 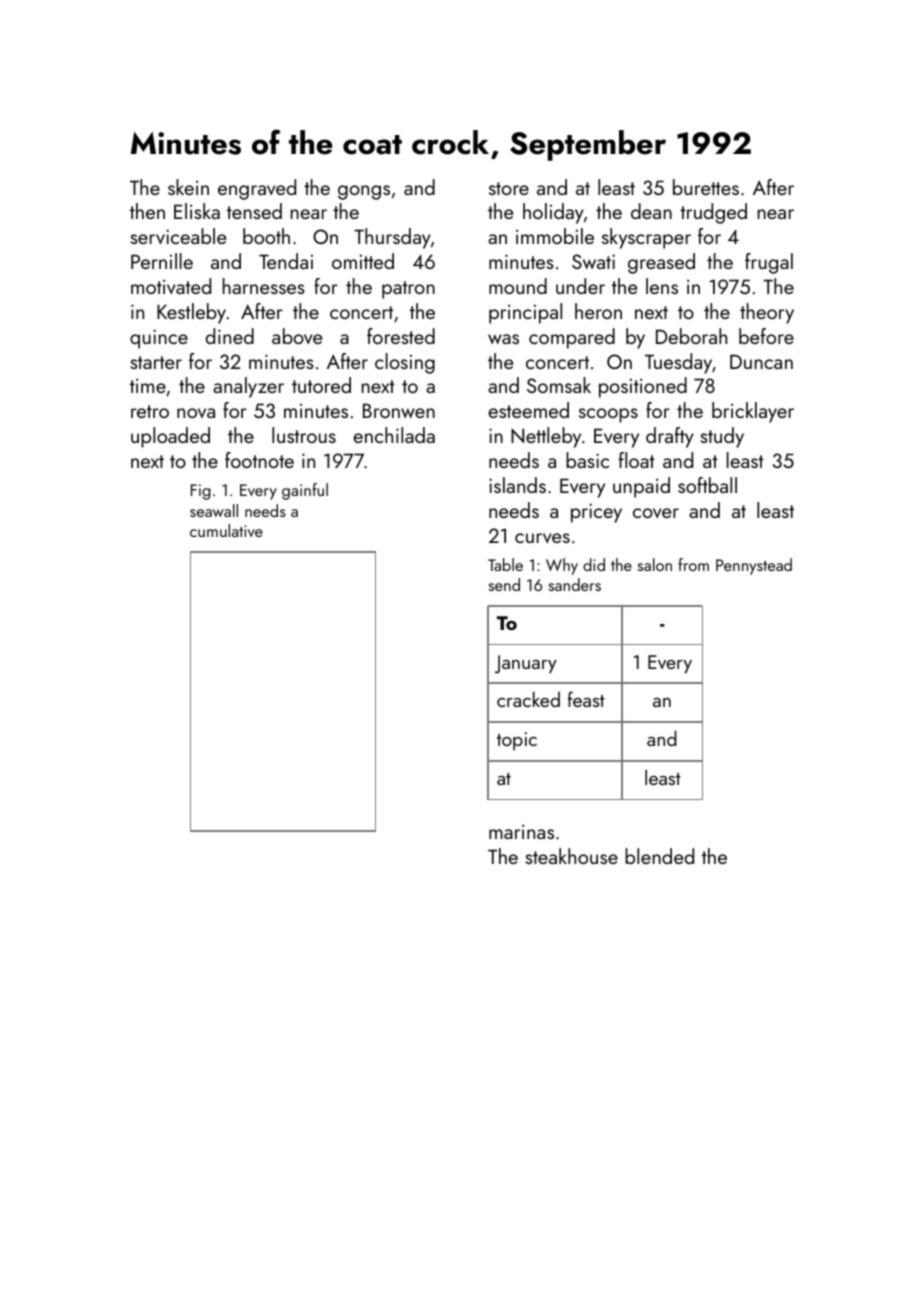 What do you see at coordinates (162, 261) in the document?
I see `Pernille` at bounding box center [162, 261].
